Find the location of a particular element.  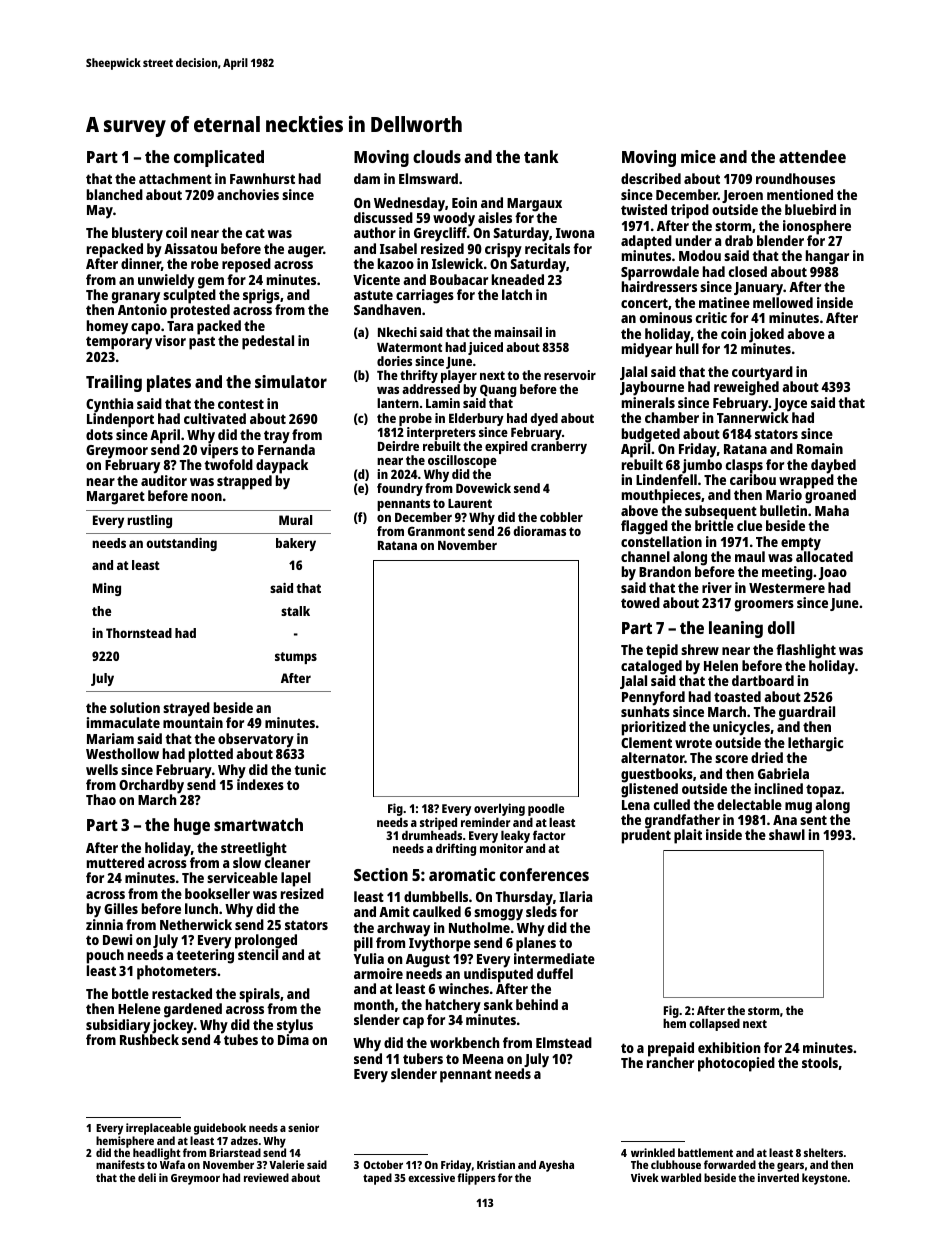

stools is located at coordinates (820, 1062).
